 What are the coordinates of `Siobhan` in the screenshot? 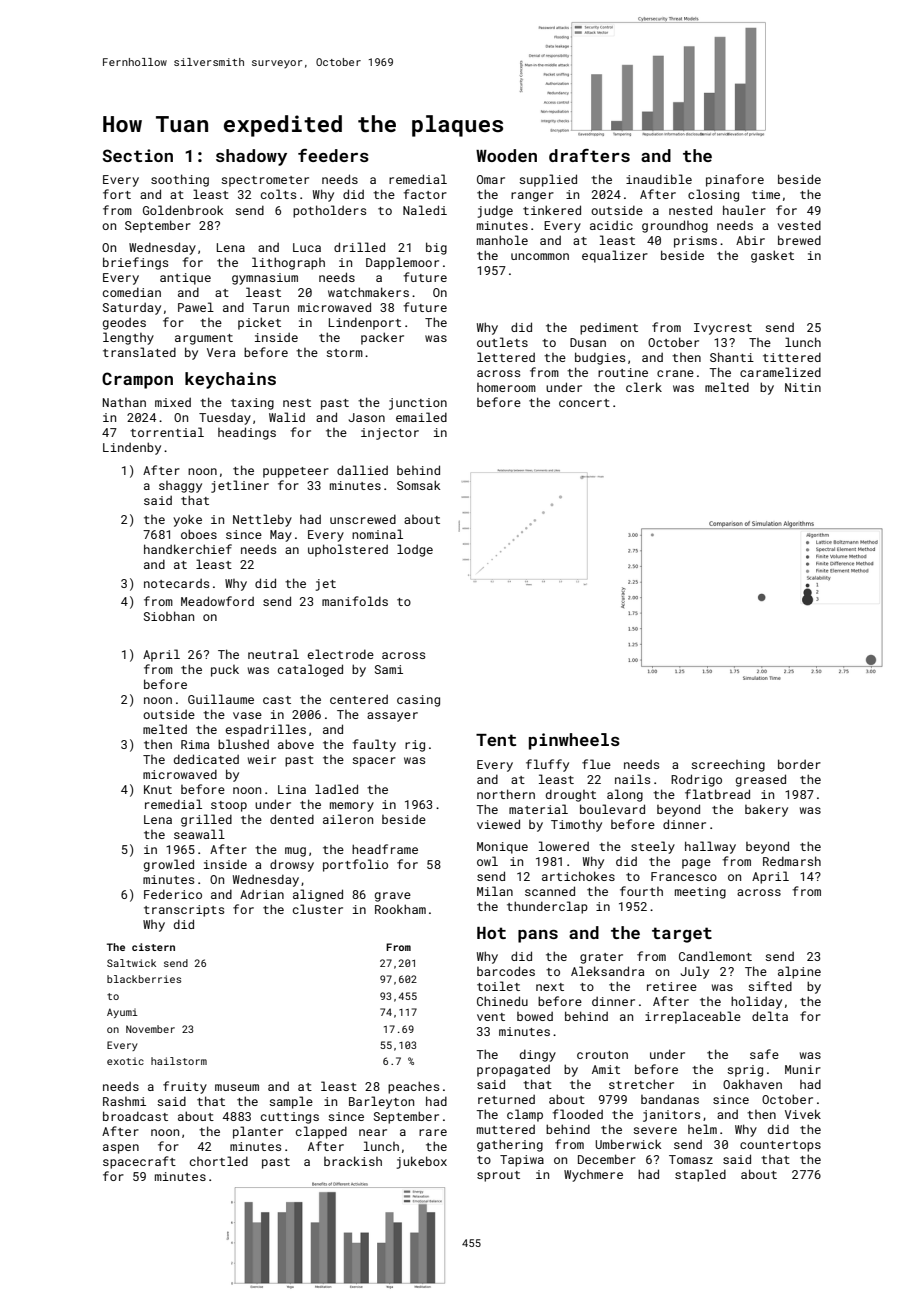 It's located at (169, 616).
